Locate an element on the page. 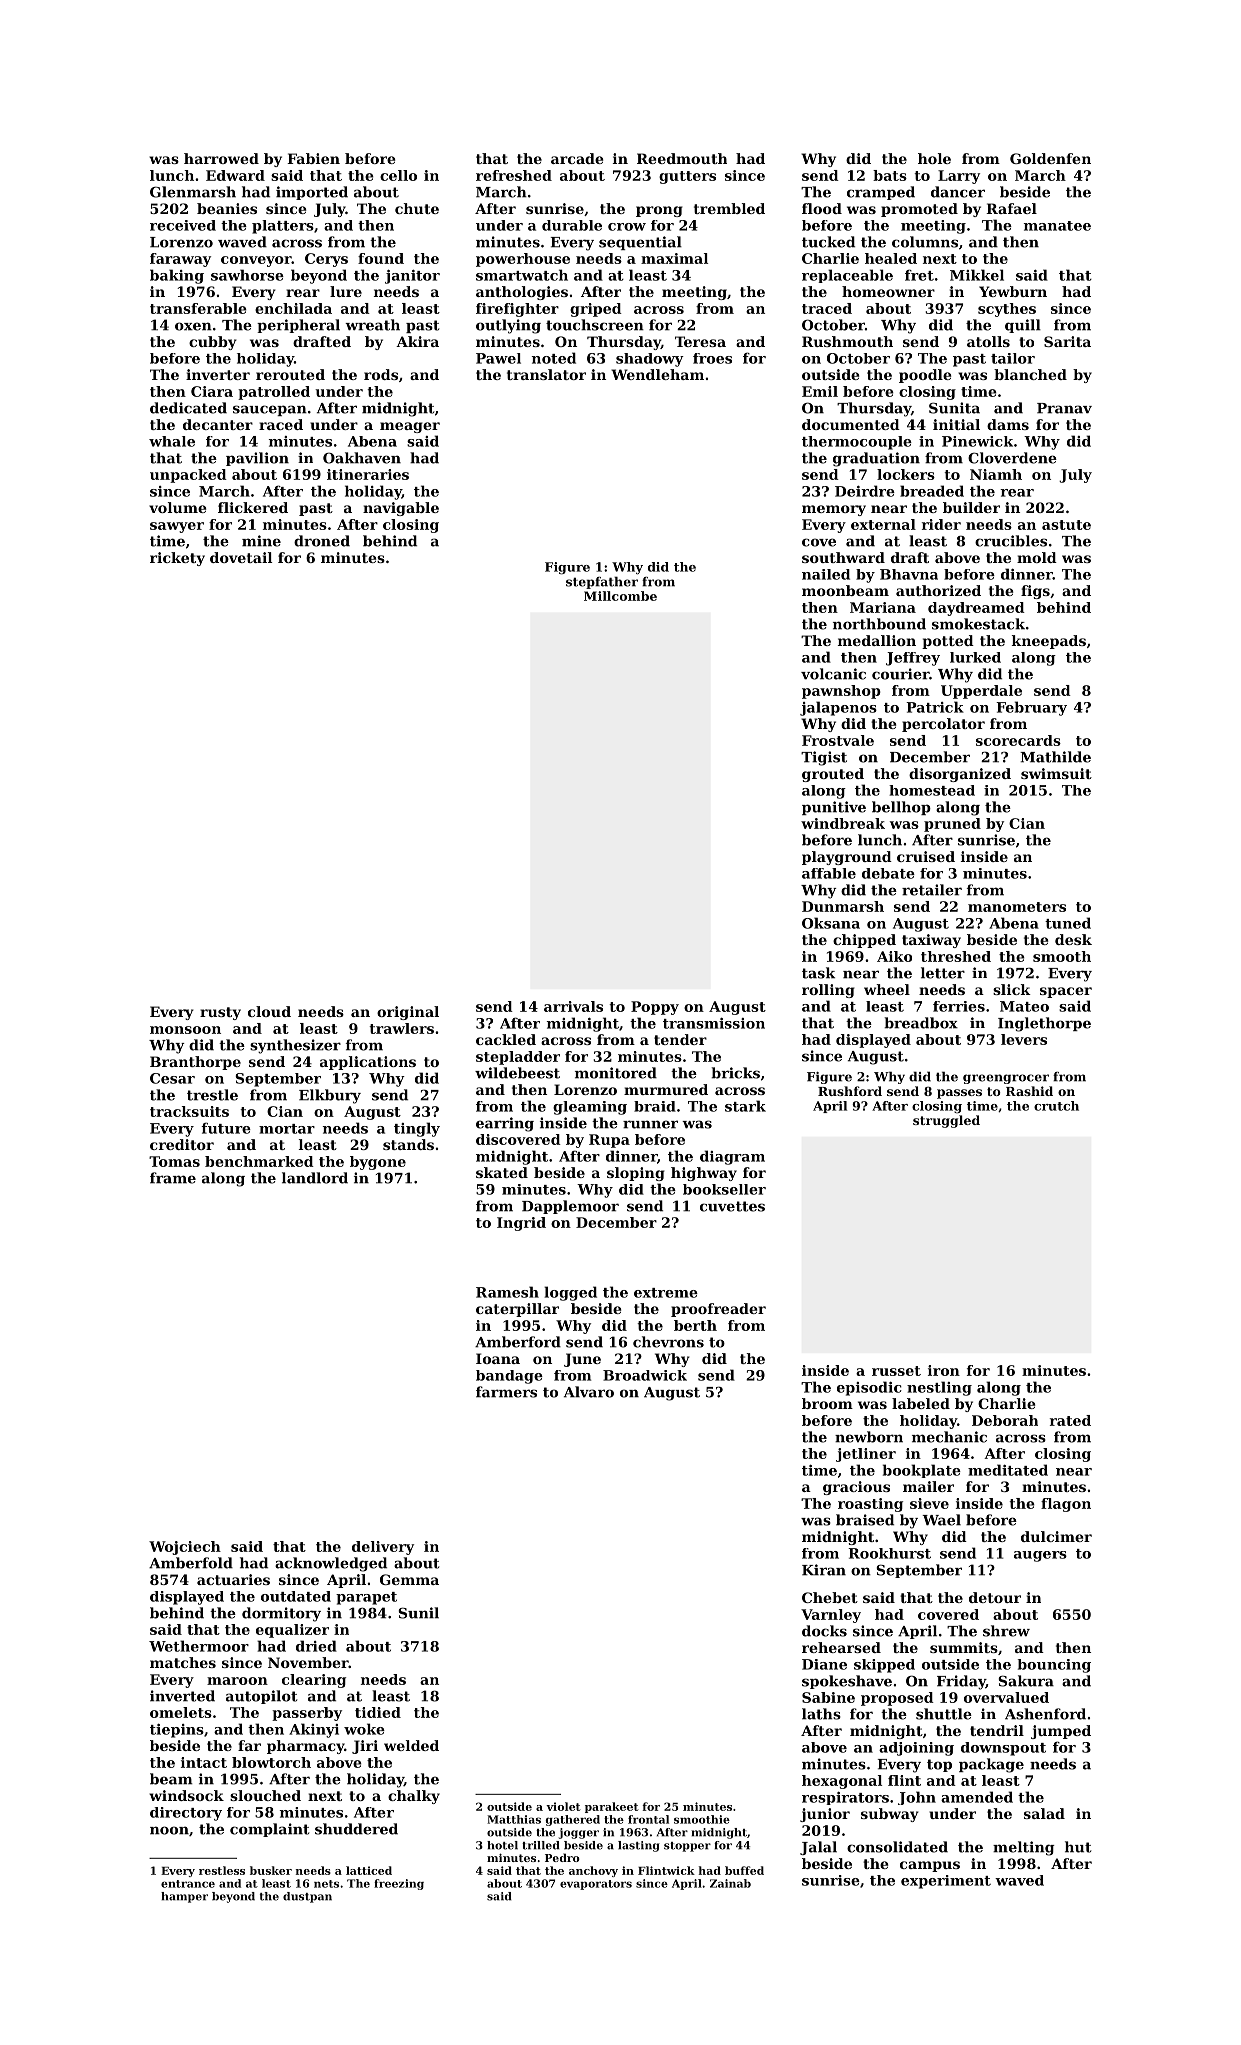  Reedmouth is located at coordinates (682, 158).
